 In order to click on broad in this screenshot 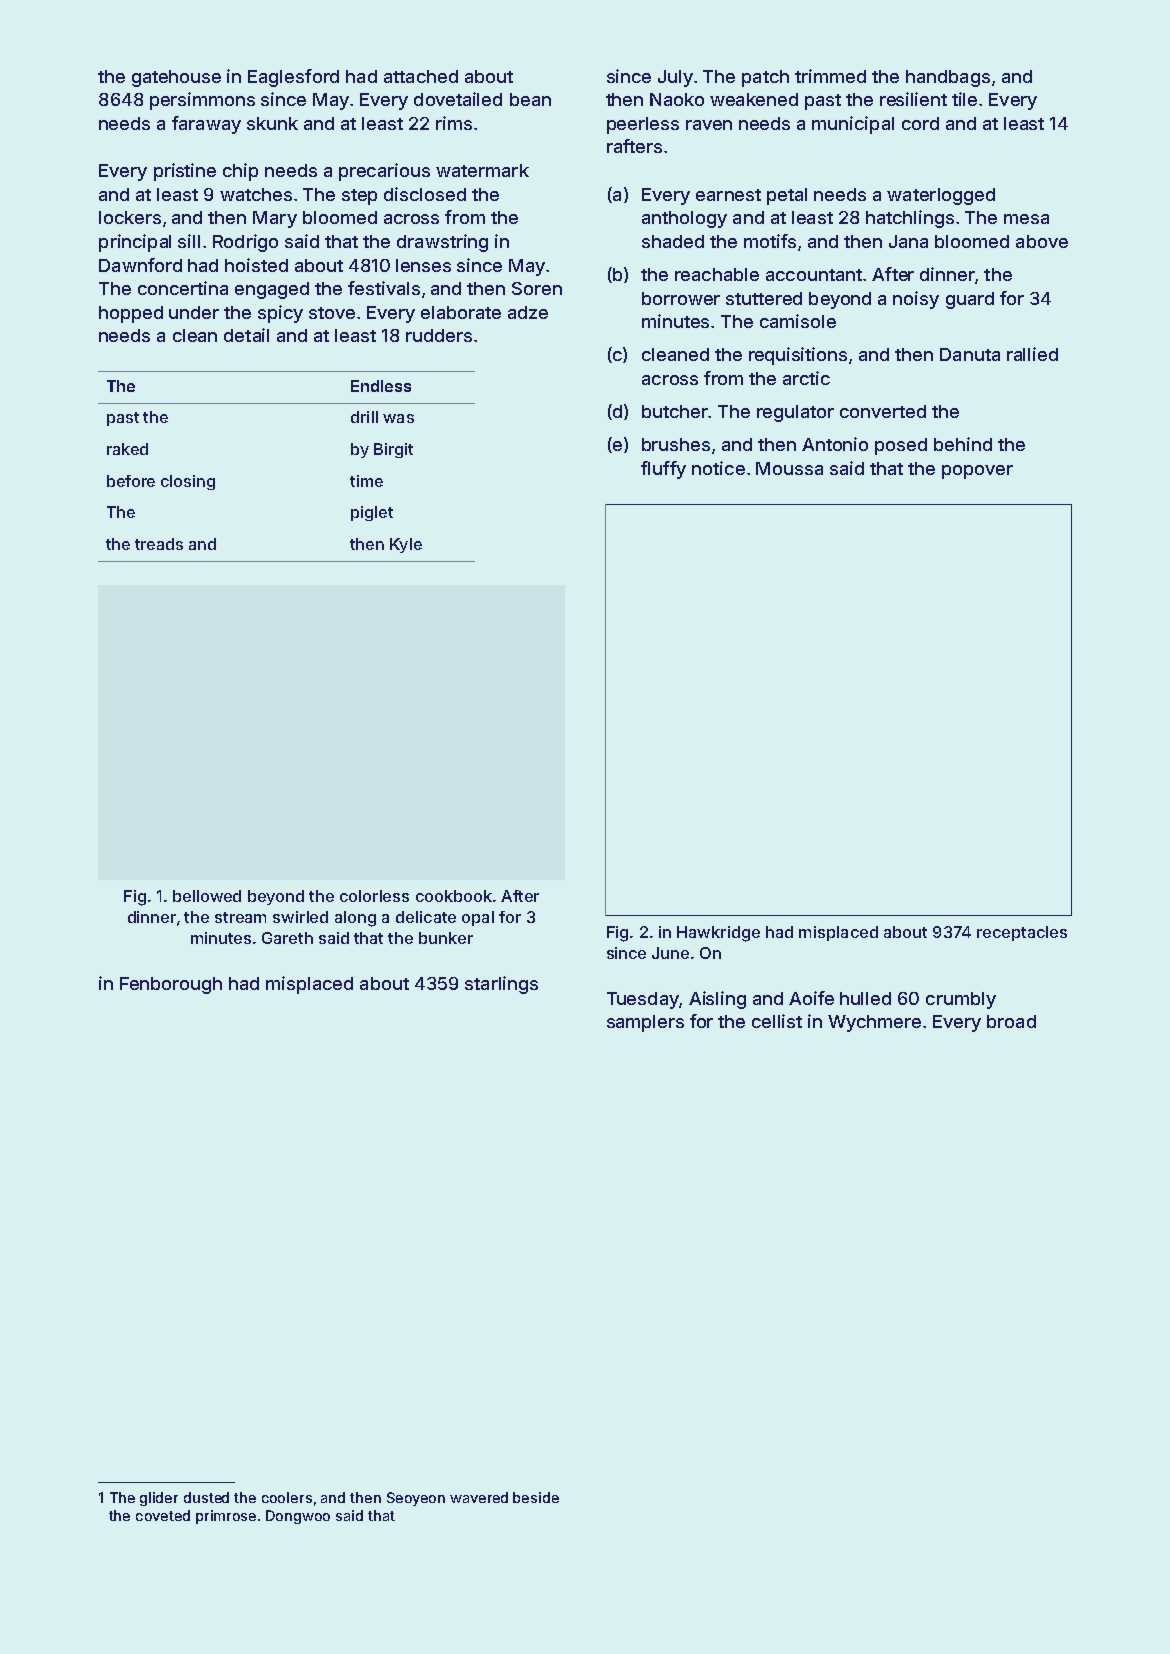, I will do `click(1011, 1021)`.
